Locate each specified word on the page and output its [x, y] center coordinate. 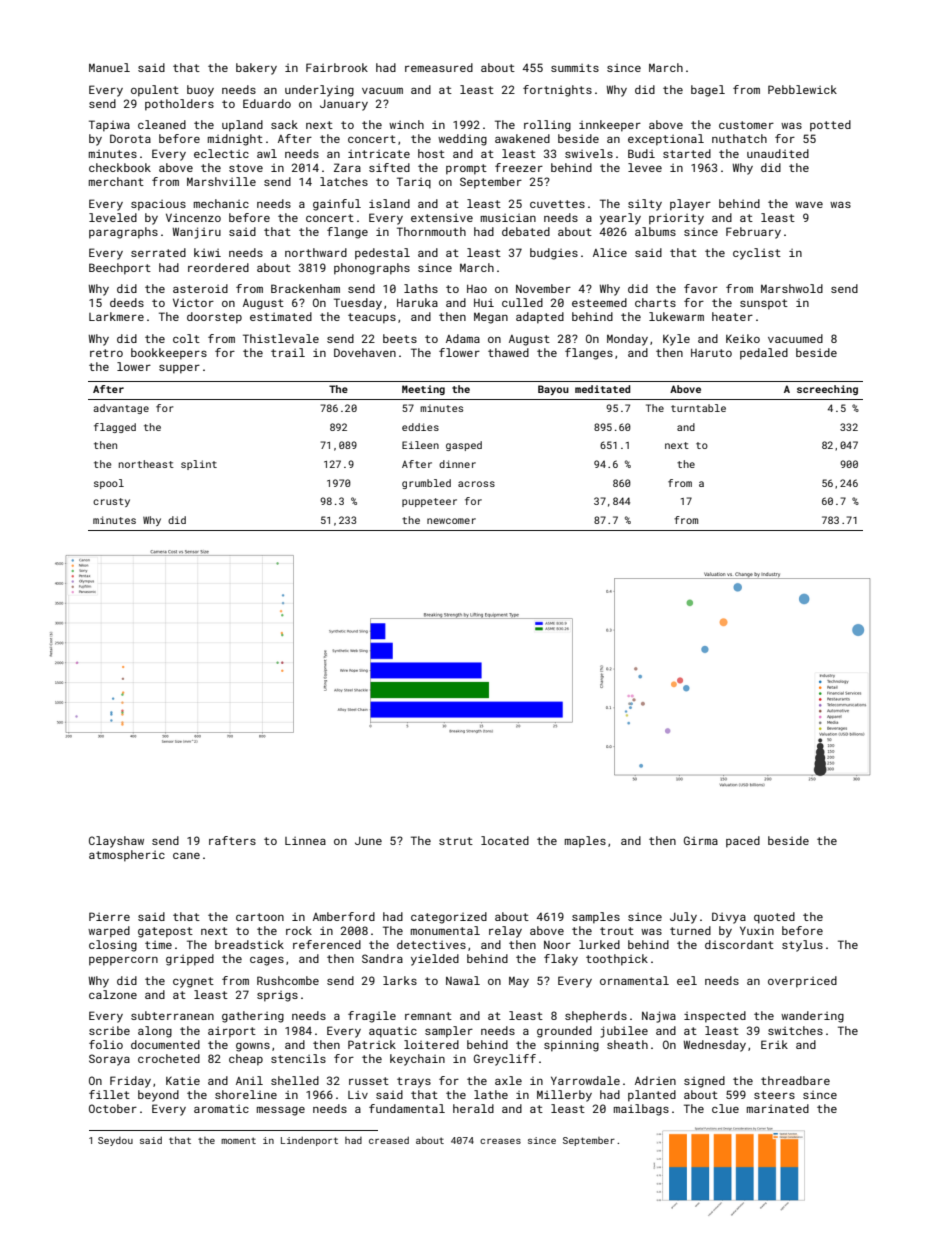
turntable [698, 408]
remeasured [439, 67]
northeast [146, 464]
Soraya [109, 1060]
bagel [708, 91]
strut [456, 841]
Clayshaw [116, 842]
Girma [701, 840]
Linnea [305, 841]
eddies [420, 427]
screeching [827, 390]
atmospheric [127, 856]
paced [743, 842]
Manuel [109, 67]
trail [288, 352]
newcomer [451, 521]
